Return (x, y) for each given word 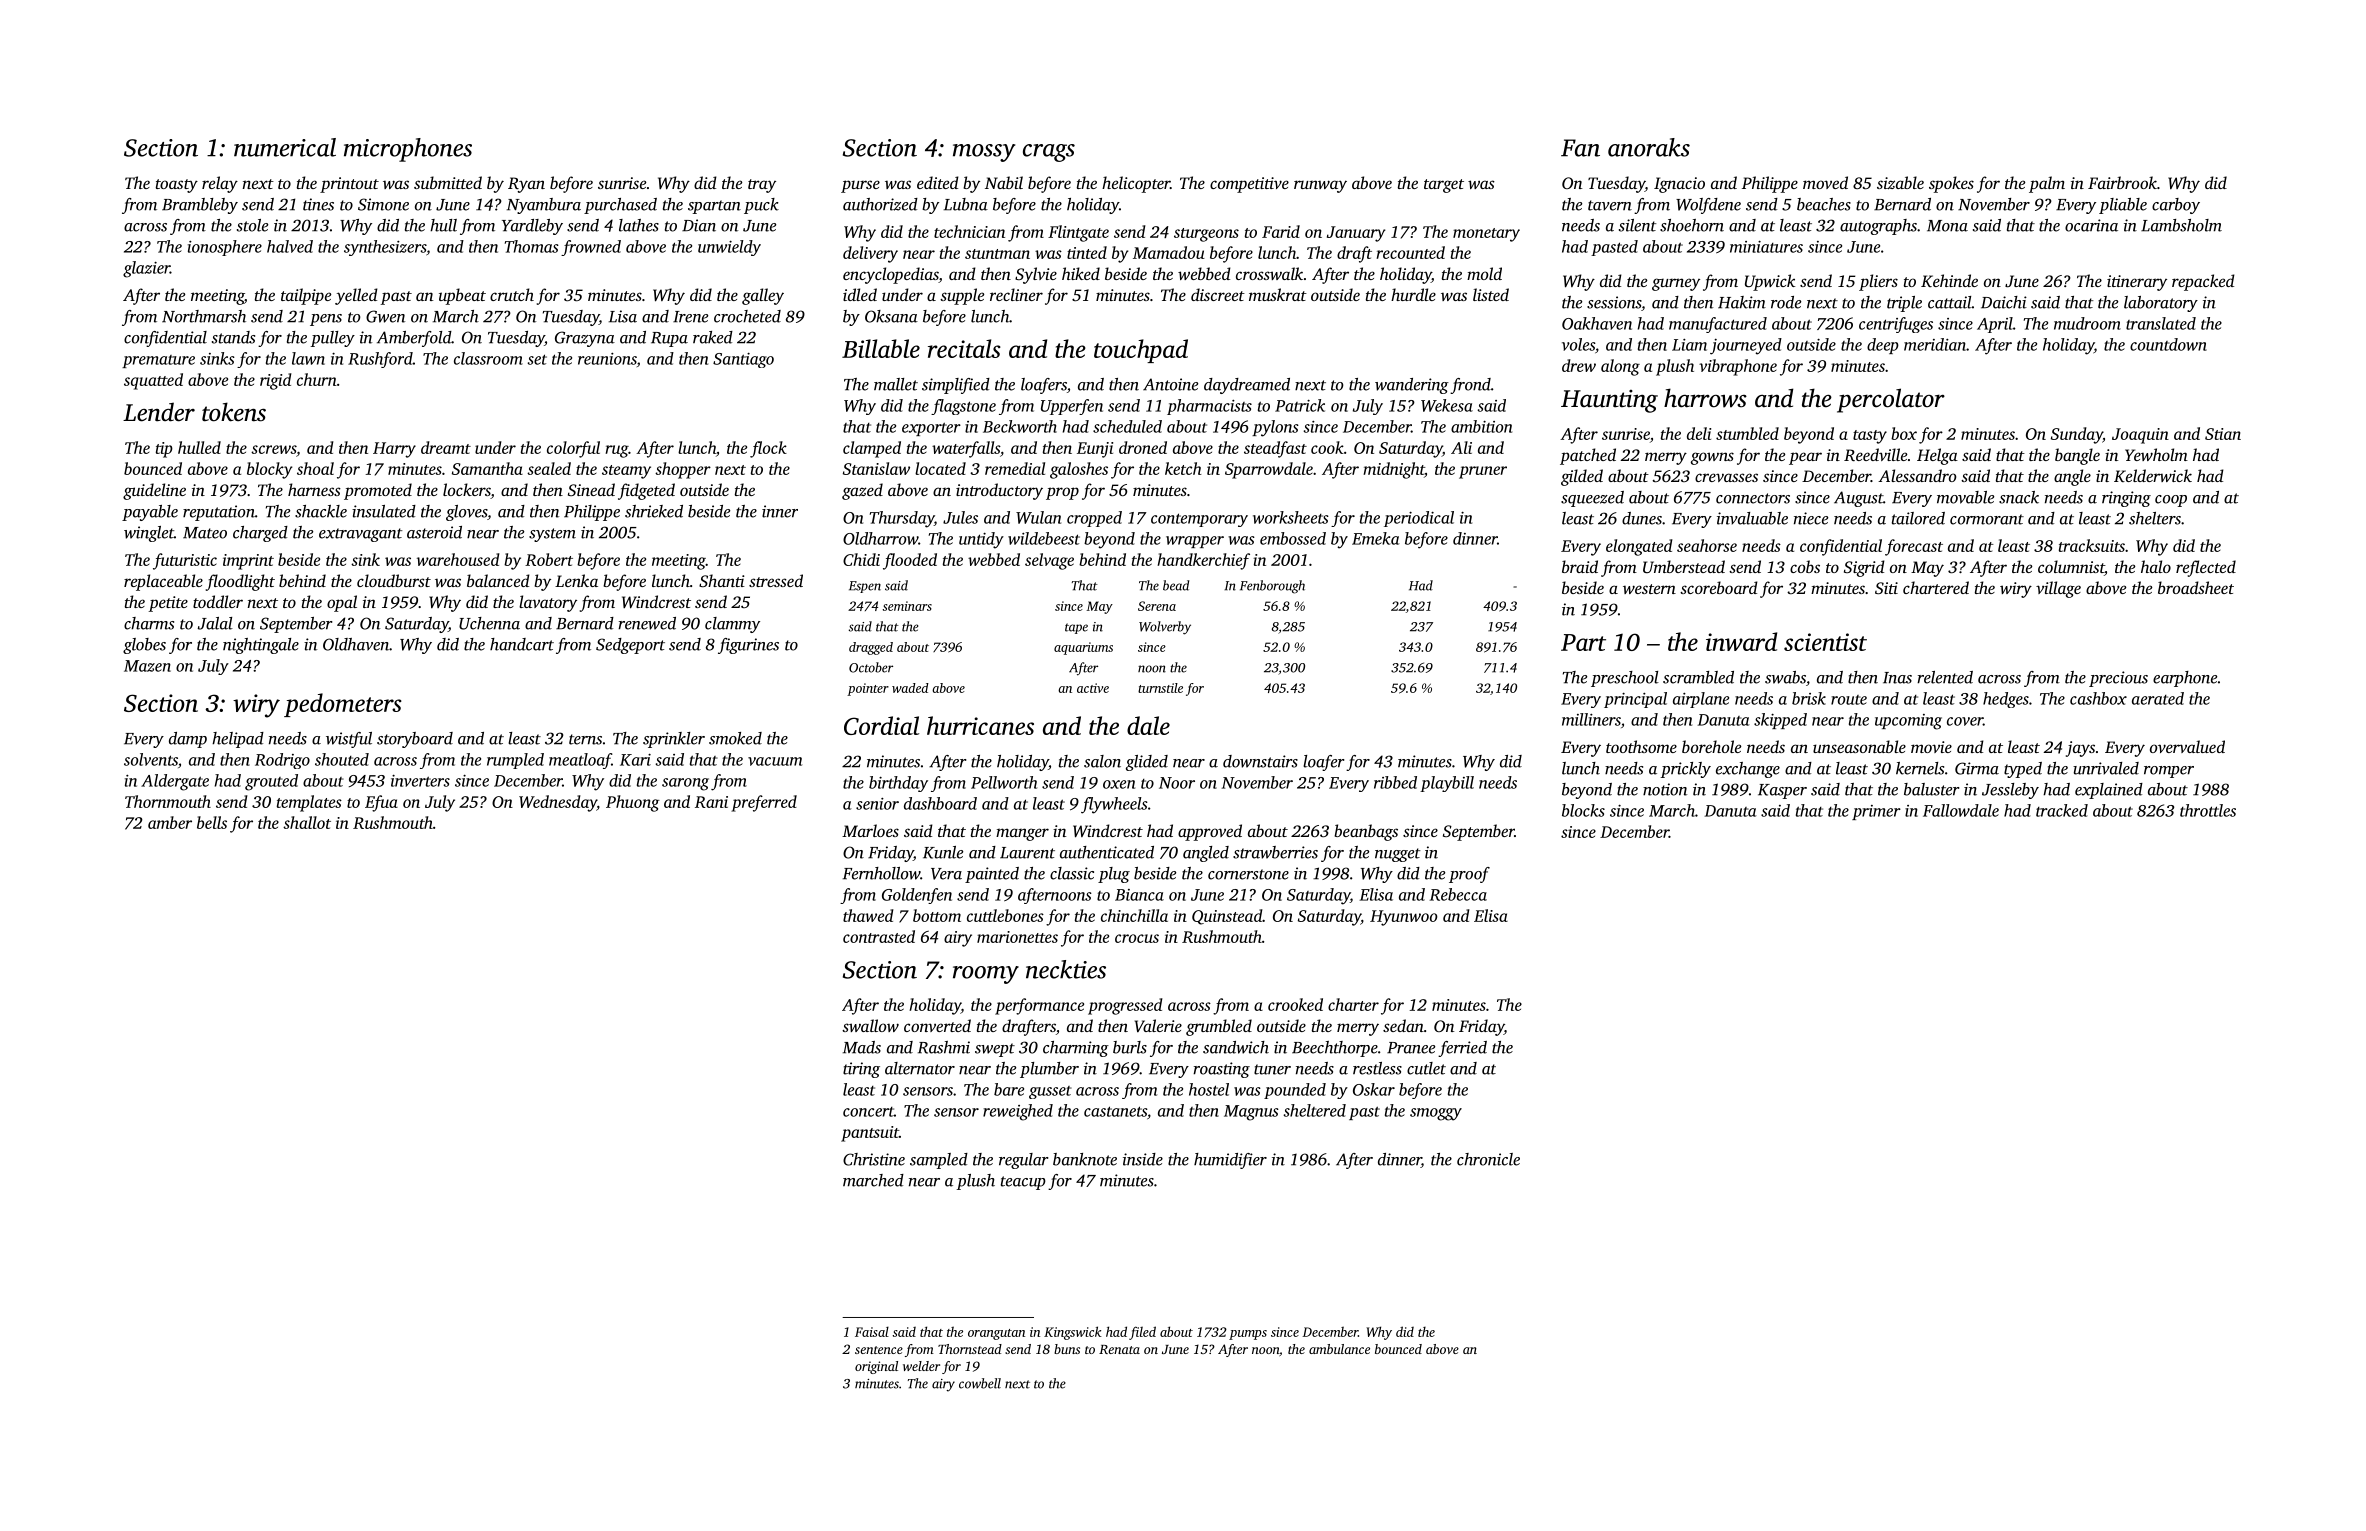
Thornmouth (168, 801)
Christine (874, 1159)
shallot (307, 822)
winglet (149, 534)
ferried (1462, 1049)
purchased (620, 206)
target (1444, 186)
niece (1811, 518)
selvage (1049, 561)
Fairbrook (2122, 182)
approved (1210, 832)
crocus (1137, 938)
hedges (2006, 700)
